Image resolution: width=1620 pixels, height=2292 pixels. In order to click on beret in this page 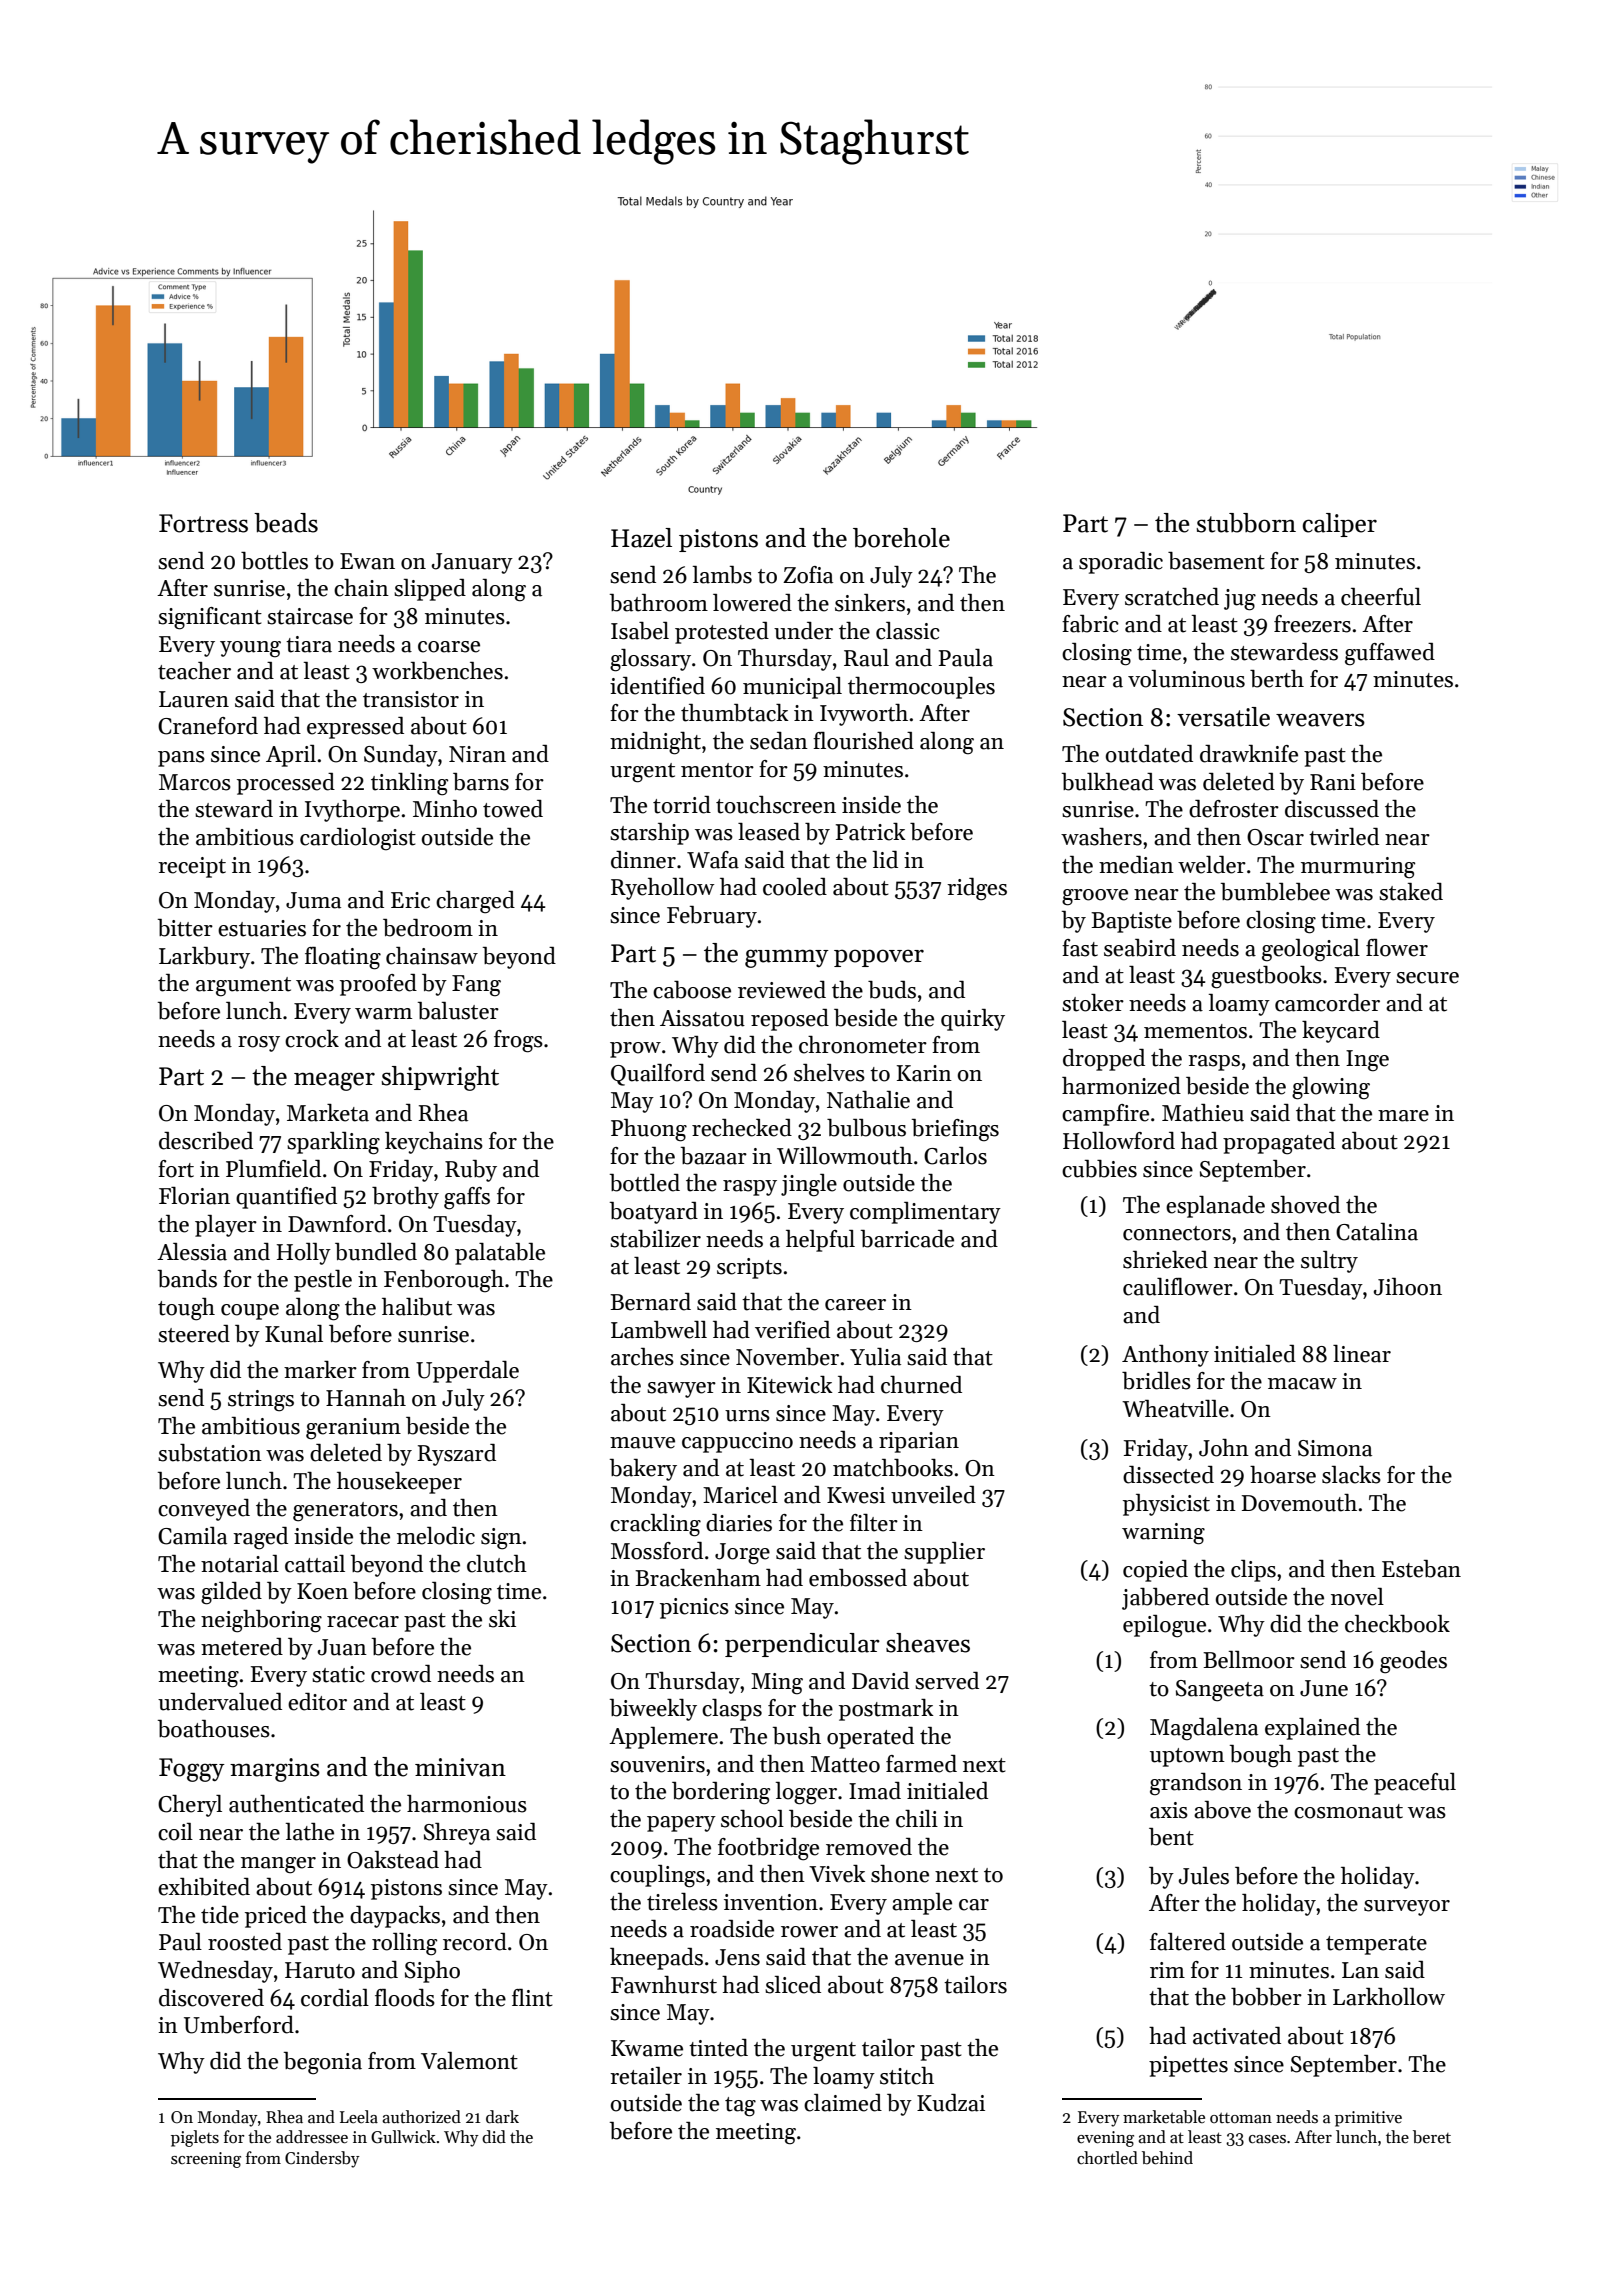, I will do `click(1432, 2137)`.
